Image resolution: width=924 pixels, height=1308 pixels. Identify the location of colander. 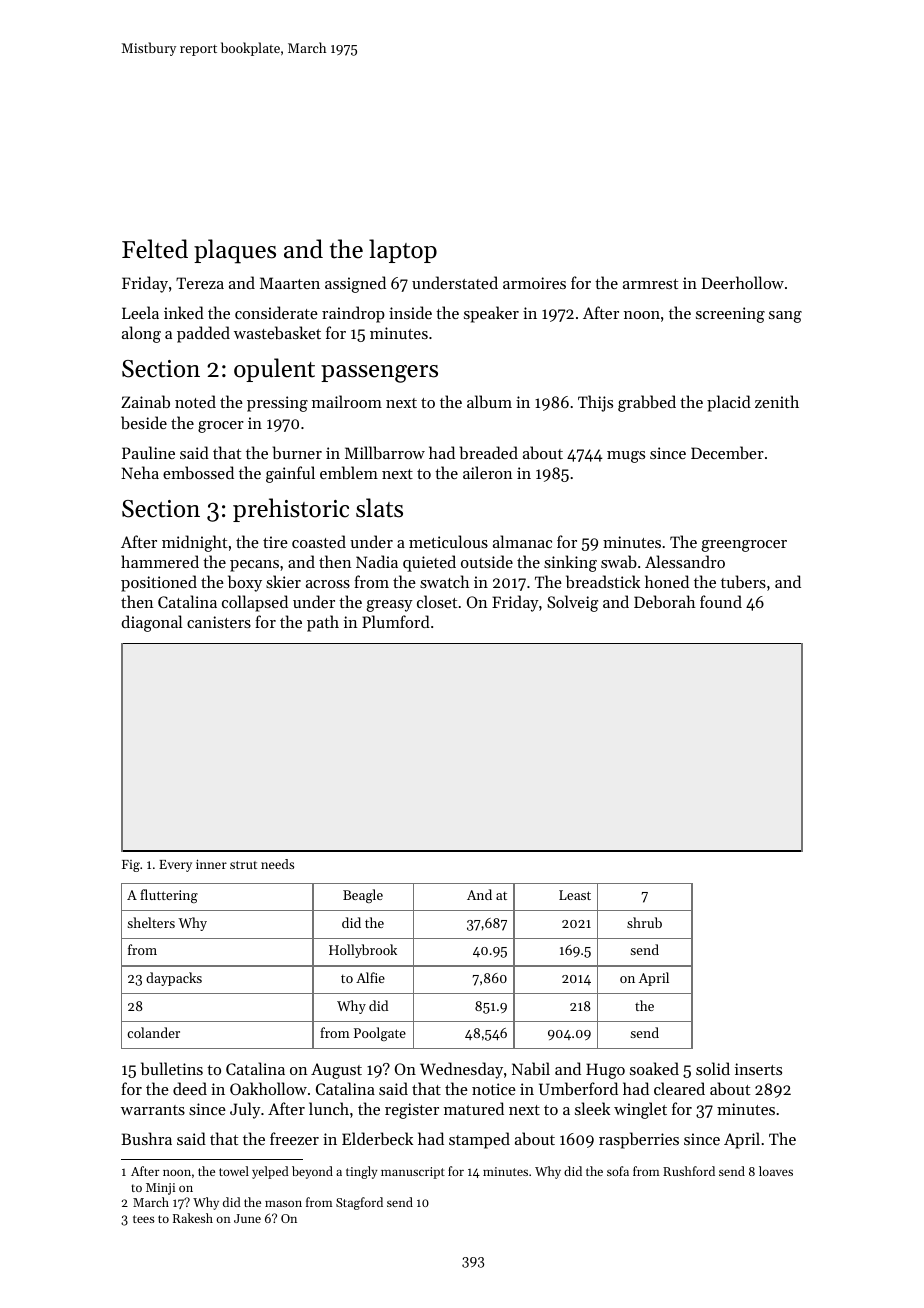
(153, 1032).
